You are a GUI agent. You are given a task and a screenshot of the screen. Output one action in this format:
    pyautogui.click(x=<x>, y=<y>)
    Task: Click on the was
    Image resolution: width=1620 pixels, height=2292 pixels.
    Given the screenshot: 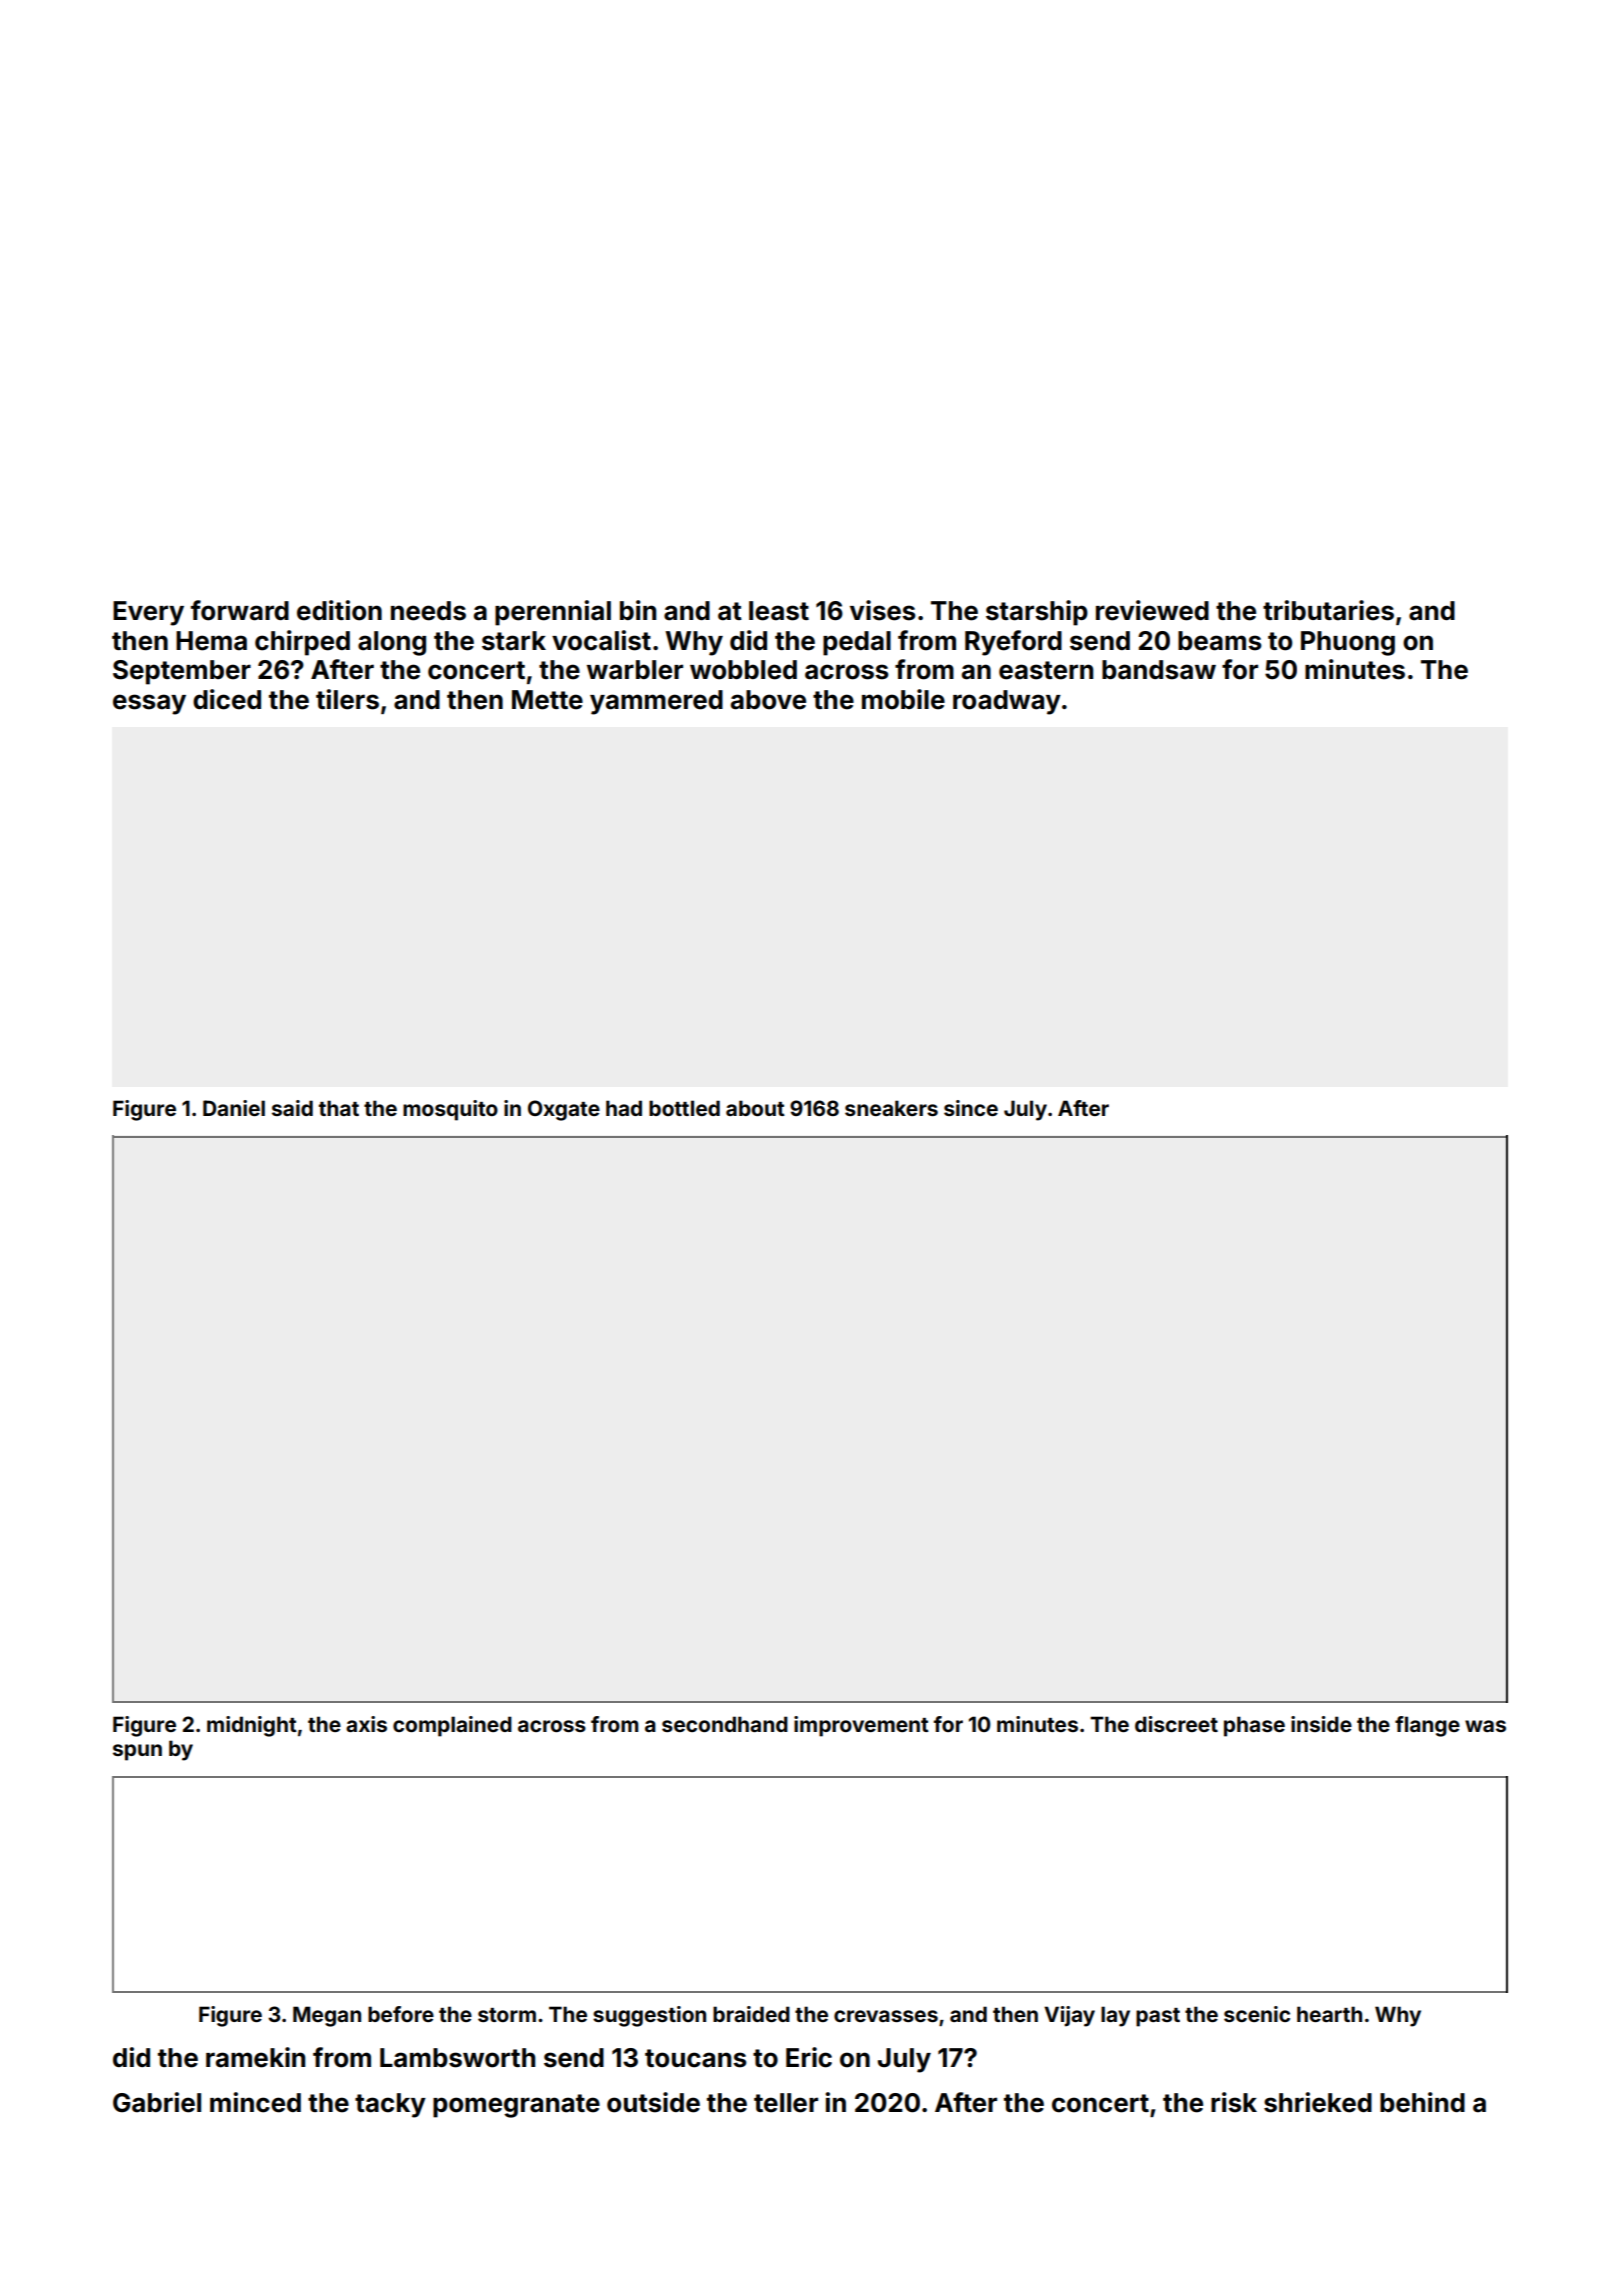 What is the action you would take?
    pyautogui.click(x=1485, y=1726)
